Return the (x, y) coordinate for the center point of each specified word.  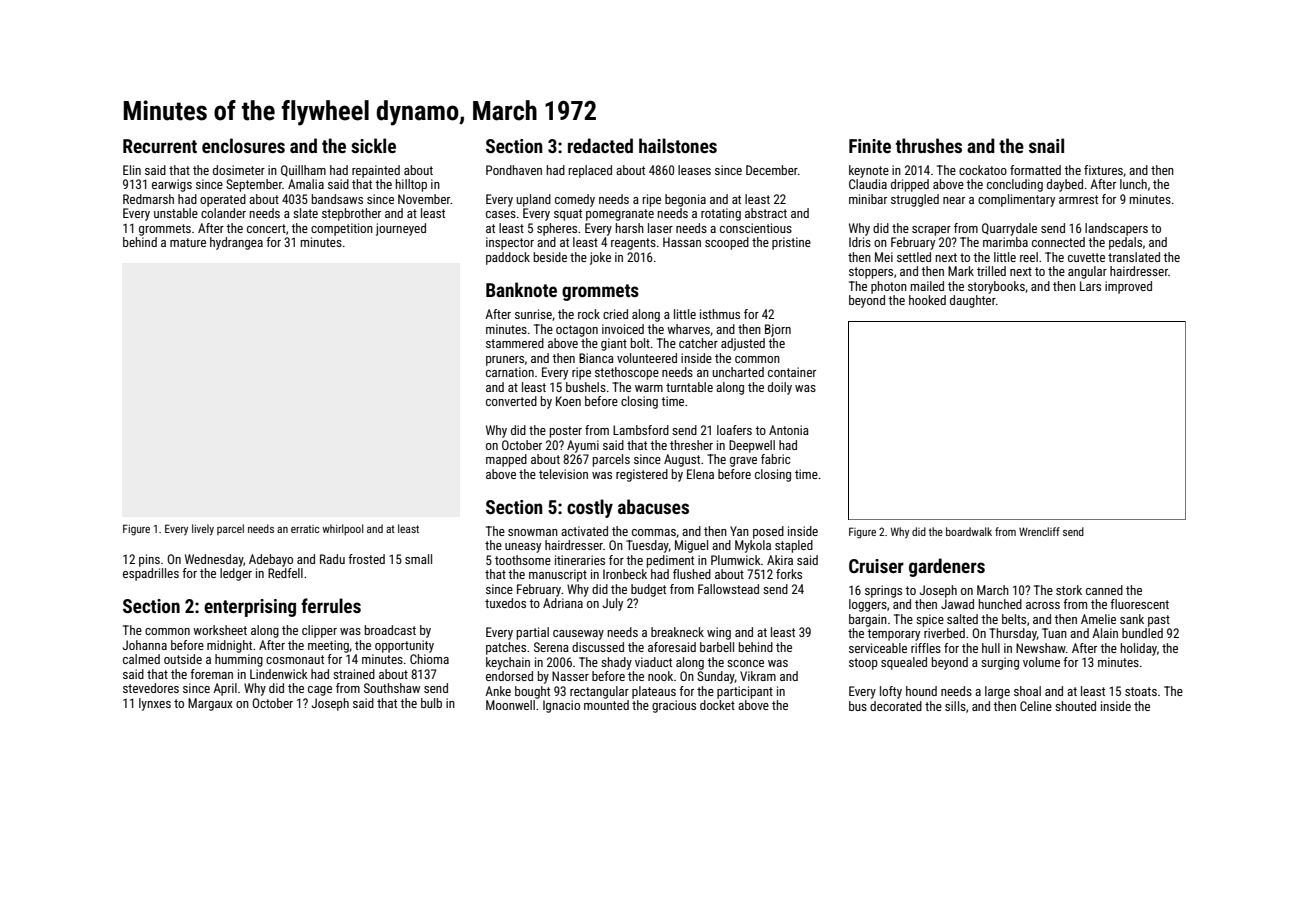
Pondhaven (514, 170)
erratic (305, 529)
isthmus (720, 314)
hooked (927, 300)
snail (1046, 145)
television (563, 474)
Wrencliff (1039, 531)
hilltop (411, 185)
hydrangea (236, 243)
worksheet (220, 630)
